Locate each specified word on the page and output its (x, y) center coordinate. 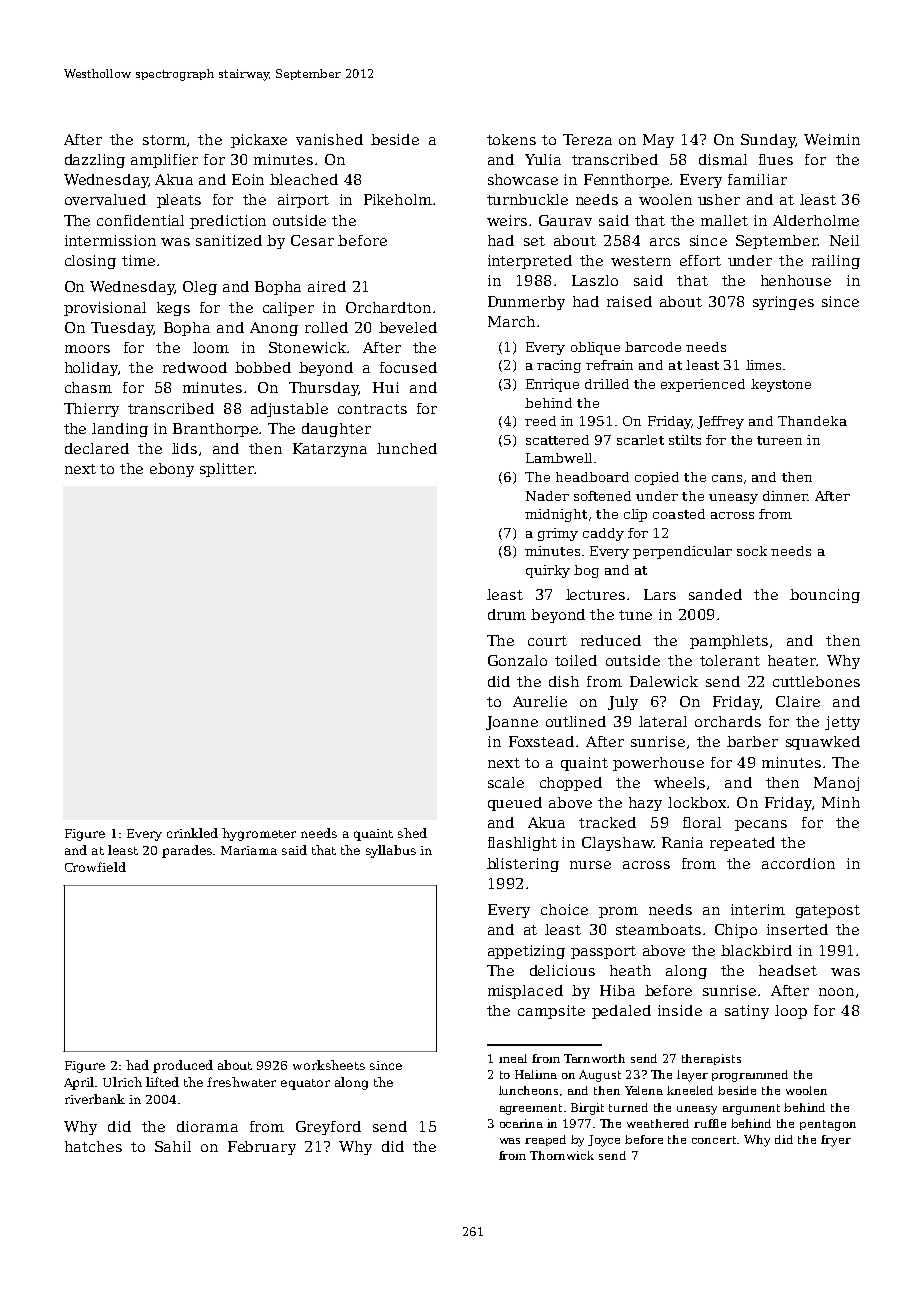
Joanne (512, 723)
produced (183, 1066)
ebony (172, 470)
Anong (274, 329)
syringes (783, 303)
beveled (408, 327)
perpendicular (682, 552)
